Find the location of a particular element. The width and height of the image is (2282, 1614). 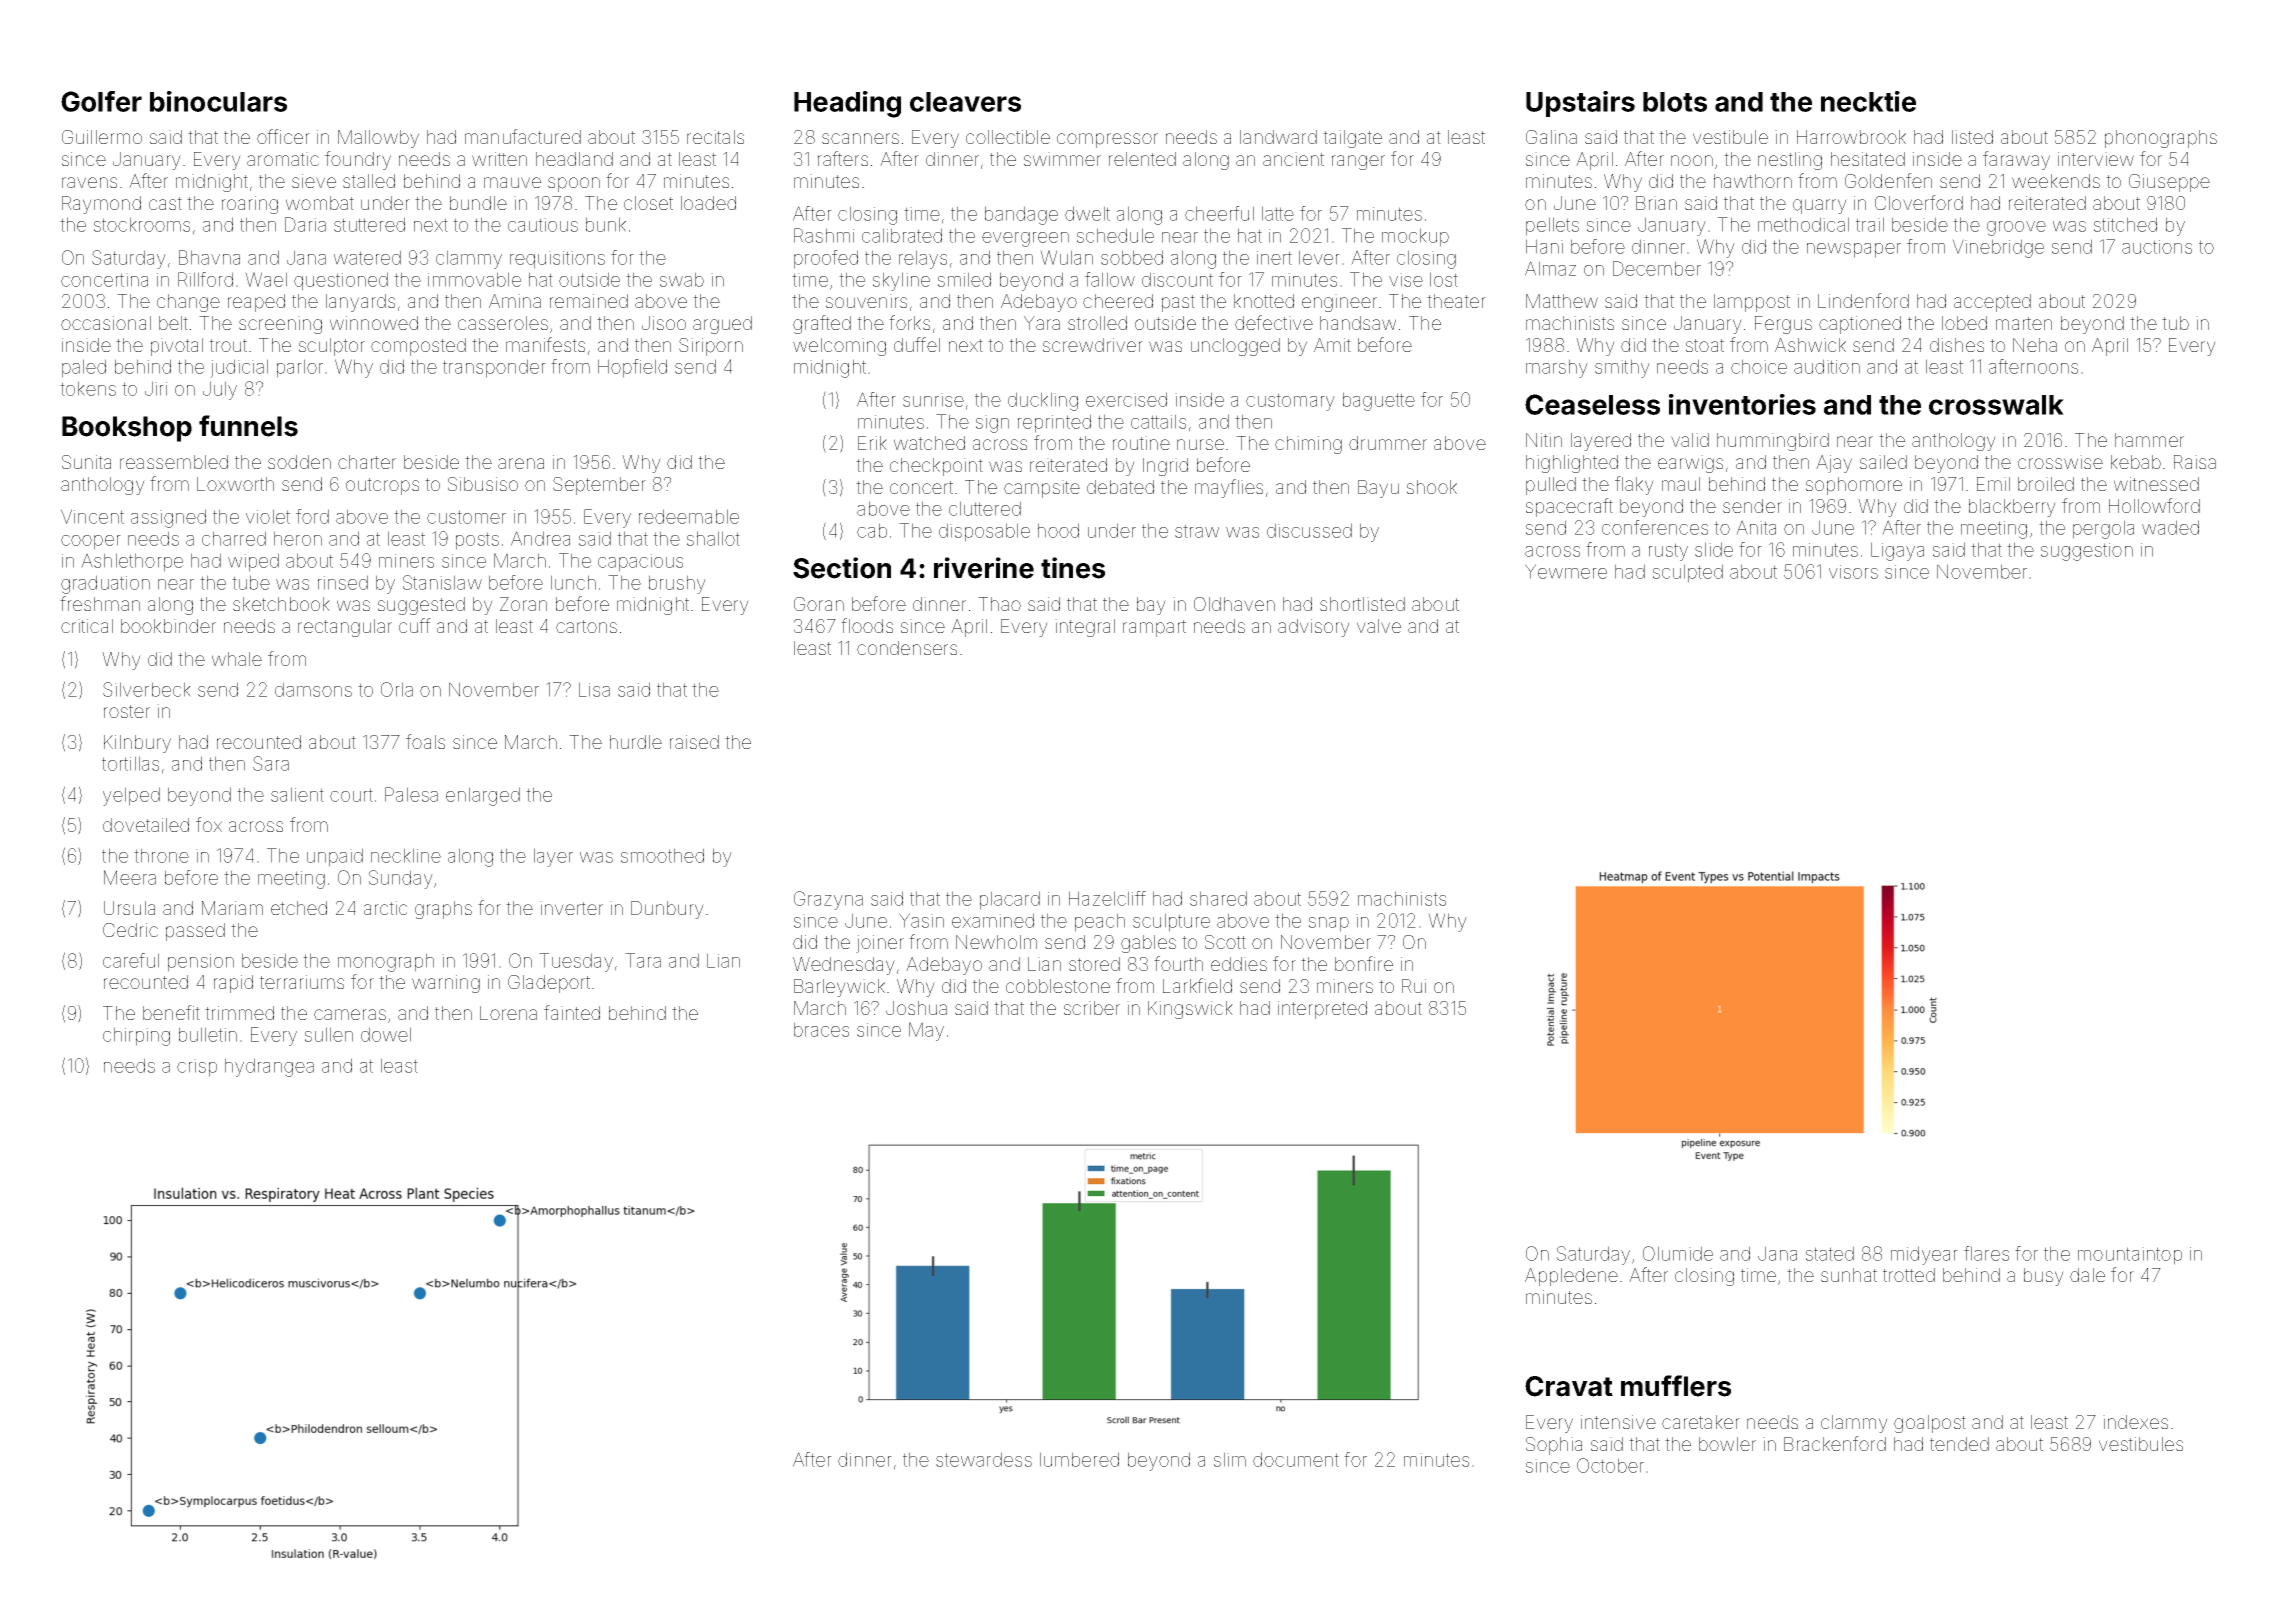

Rui is located at coordinates (1414, 986).
